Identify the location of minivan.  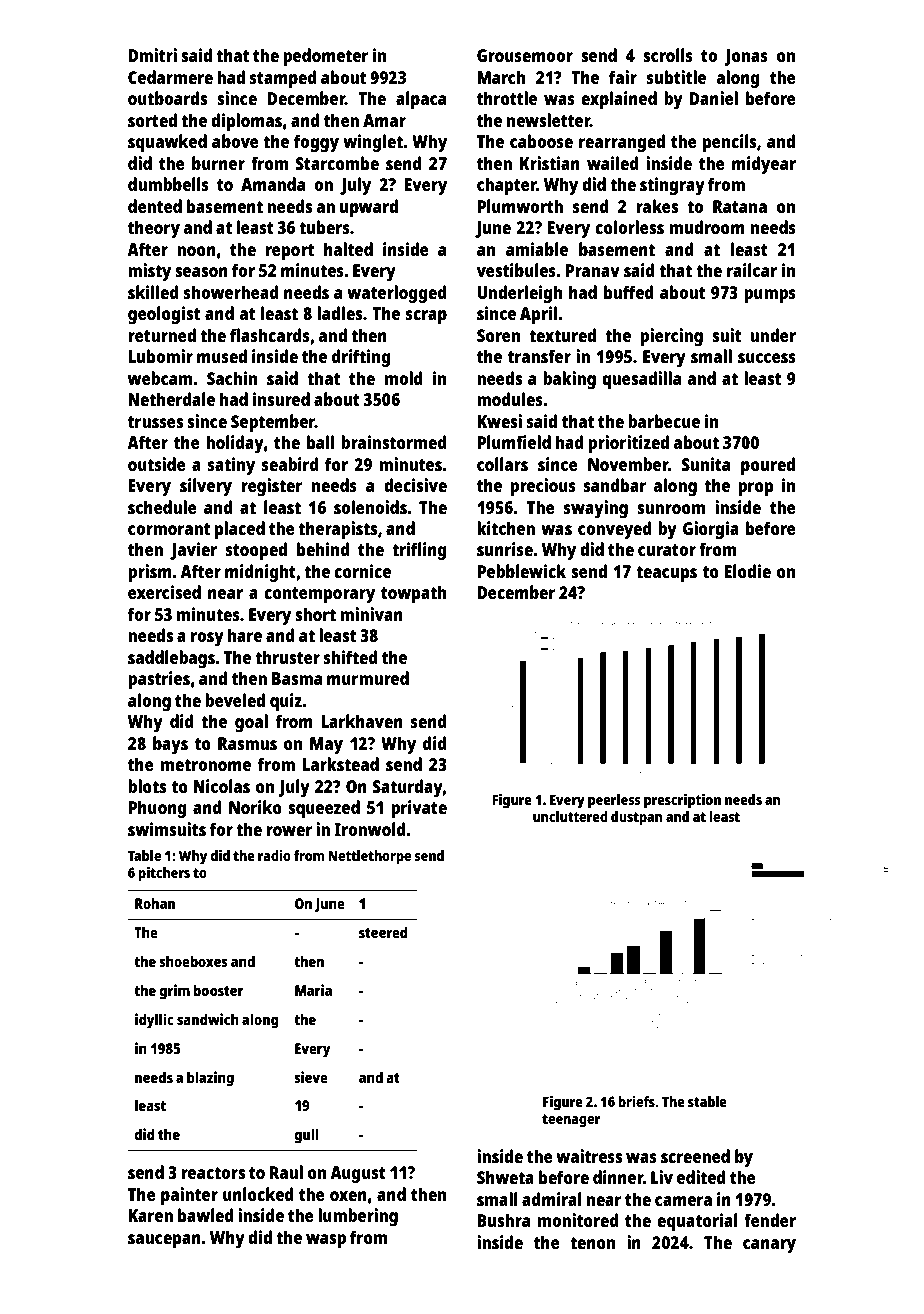
(371, 614).
